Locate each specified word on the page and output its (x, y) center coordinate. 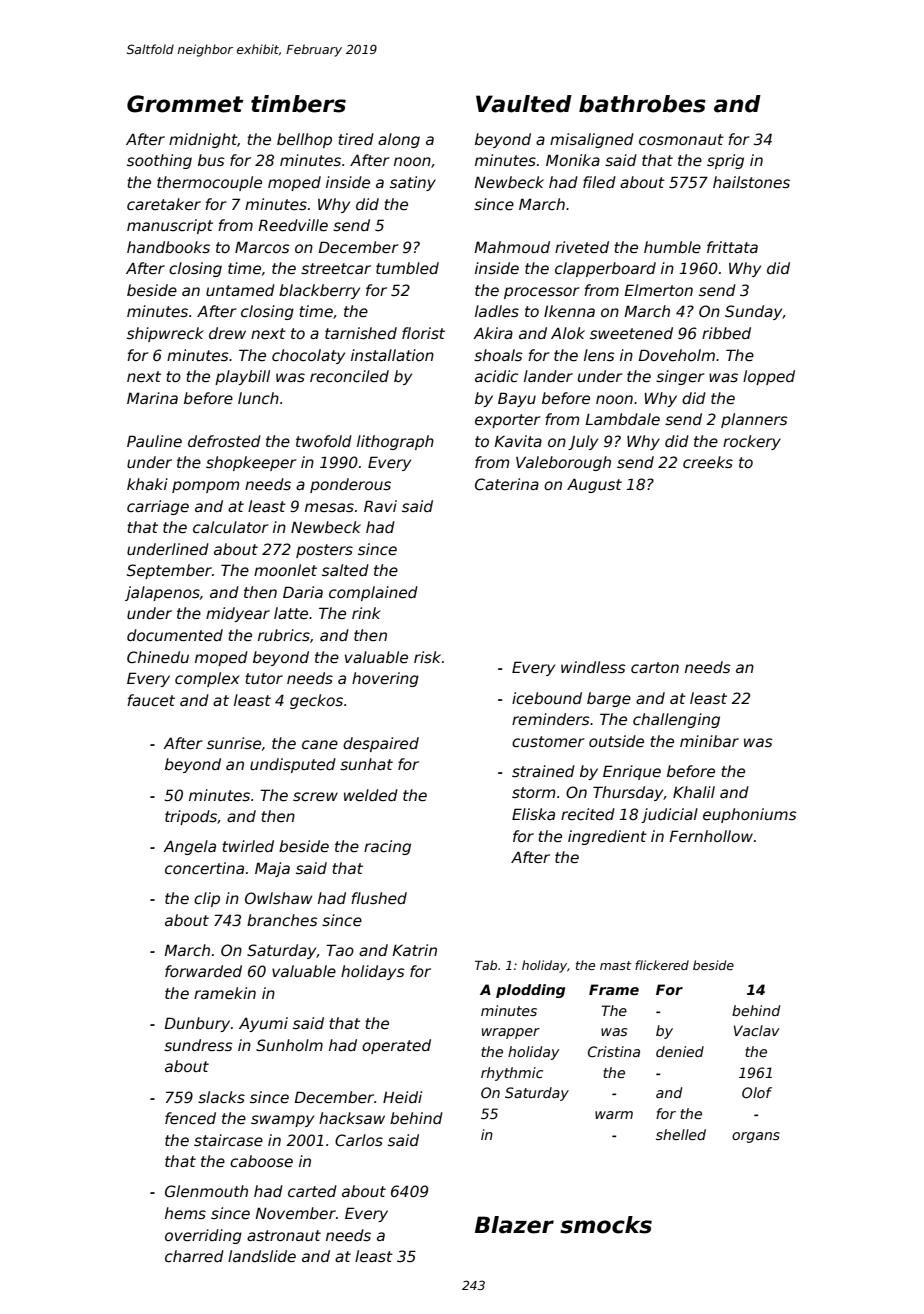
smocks (606, 1225)
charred (194, 1256)
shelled (681, 1134)
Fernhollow (711, 836)
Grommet (185, 104)
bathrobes (642, 104)
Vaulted (524, 104)
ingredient (607, 837)
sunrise (234, 743)
